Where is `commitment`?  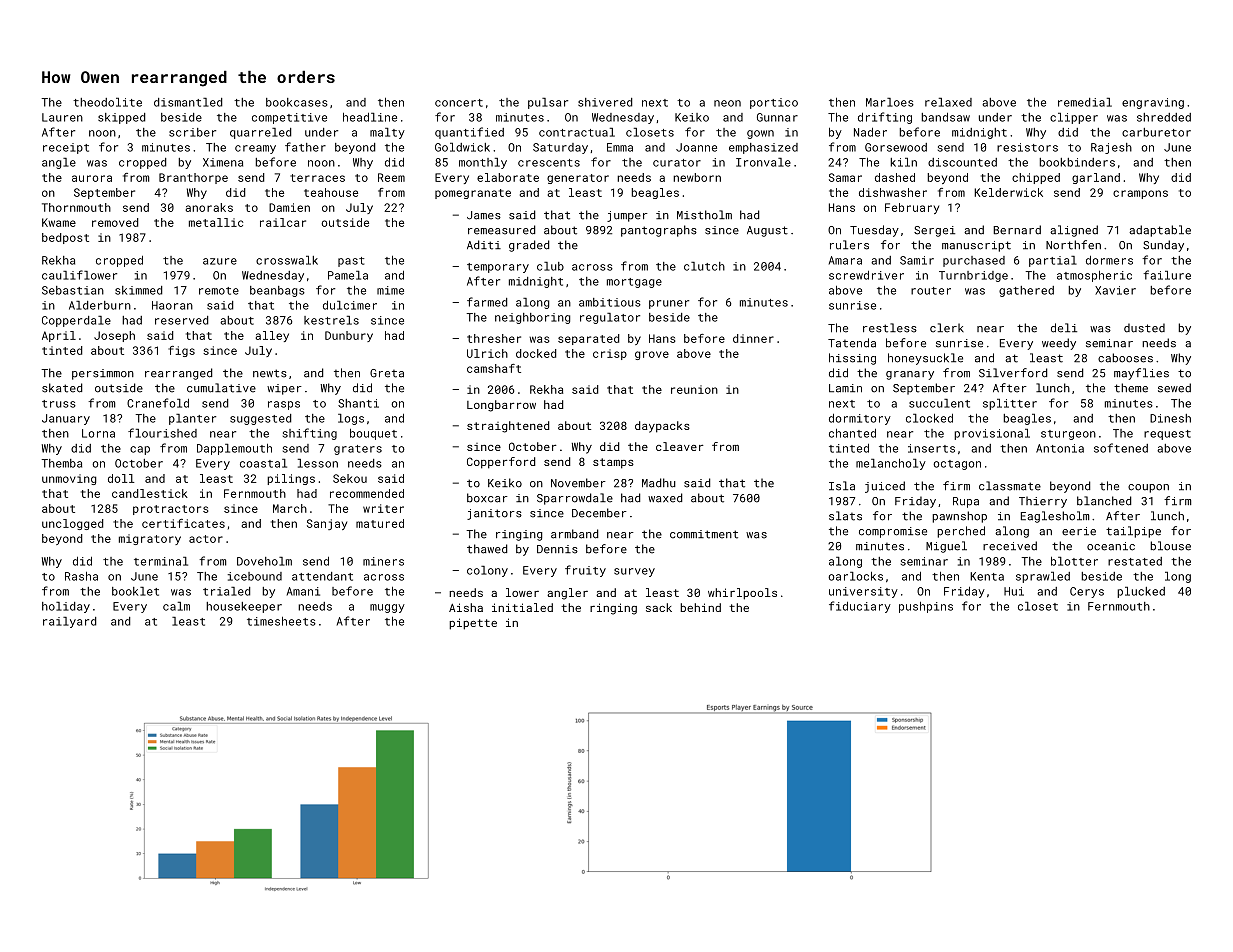
commitment is located at coordinates (704, 534).
